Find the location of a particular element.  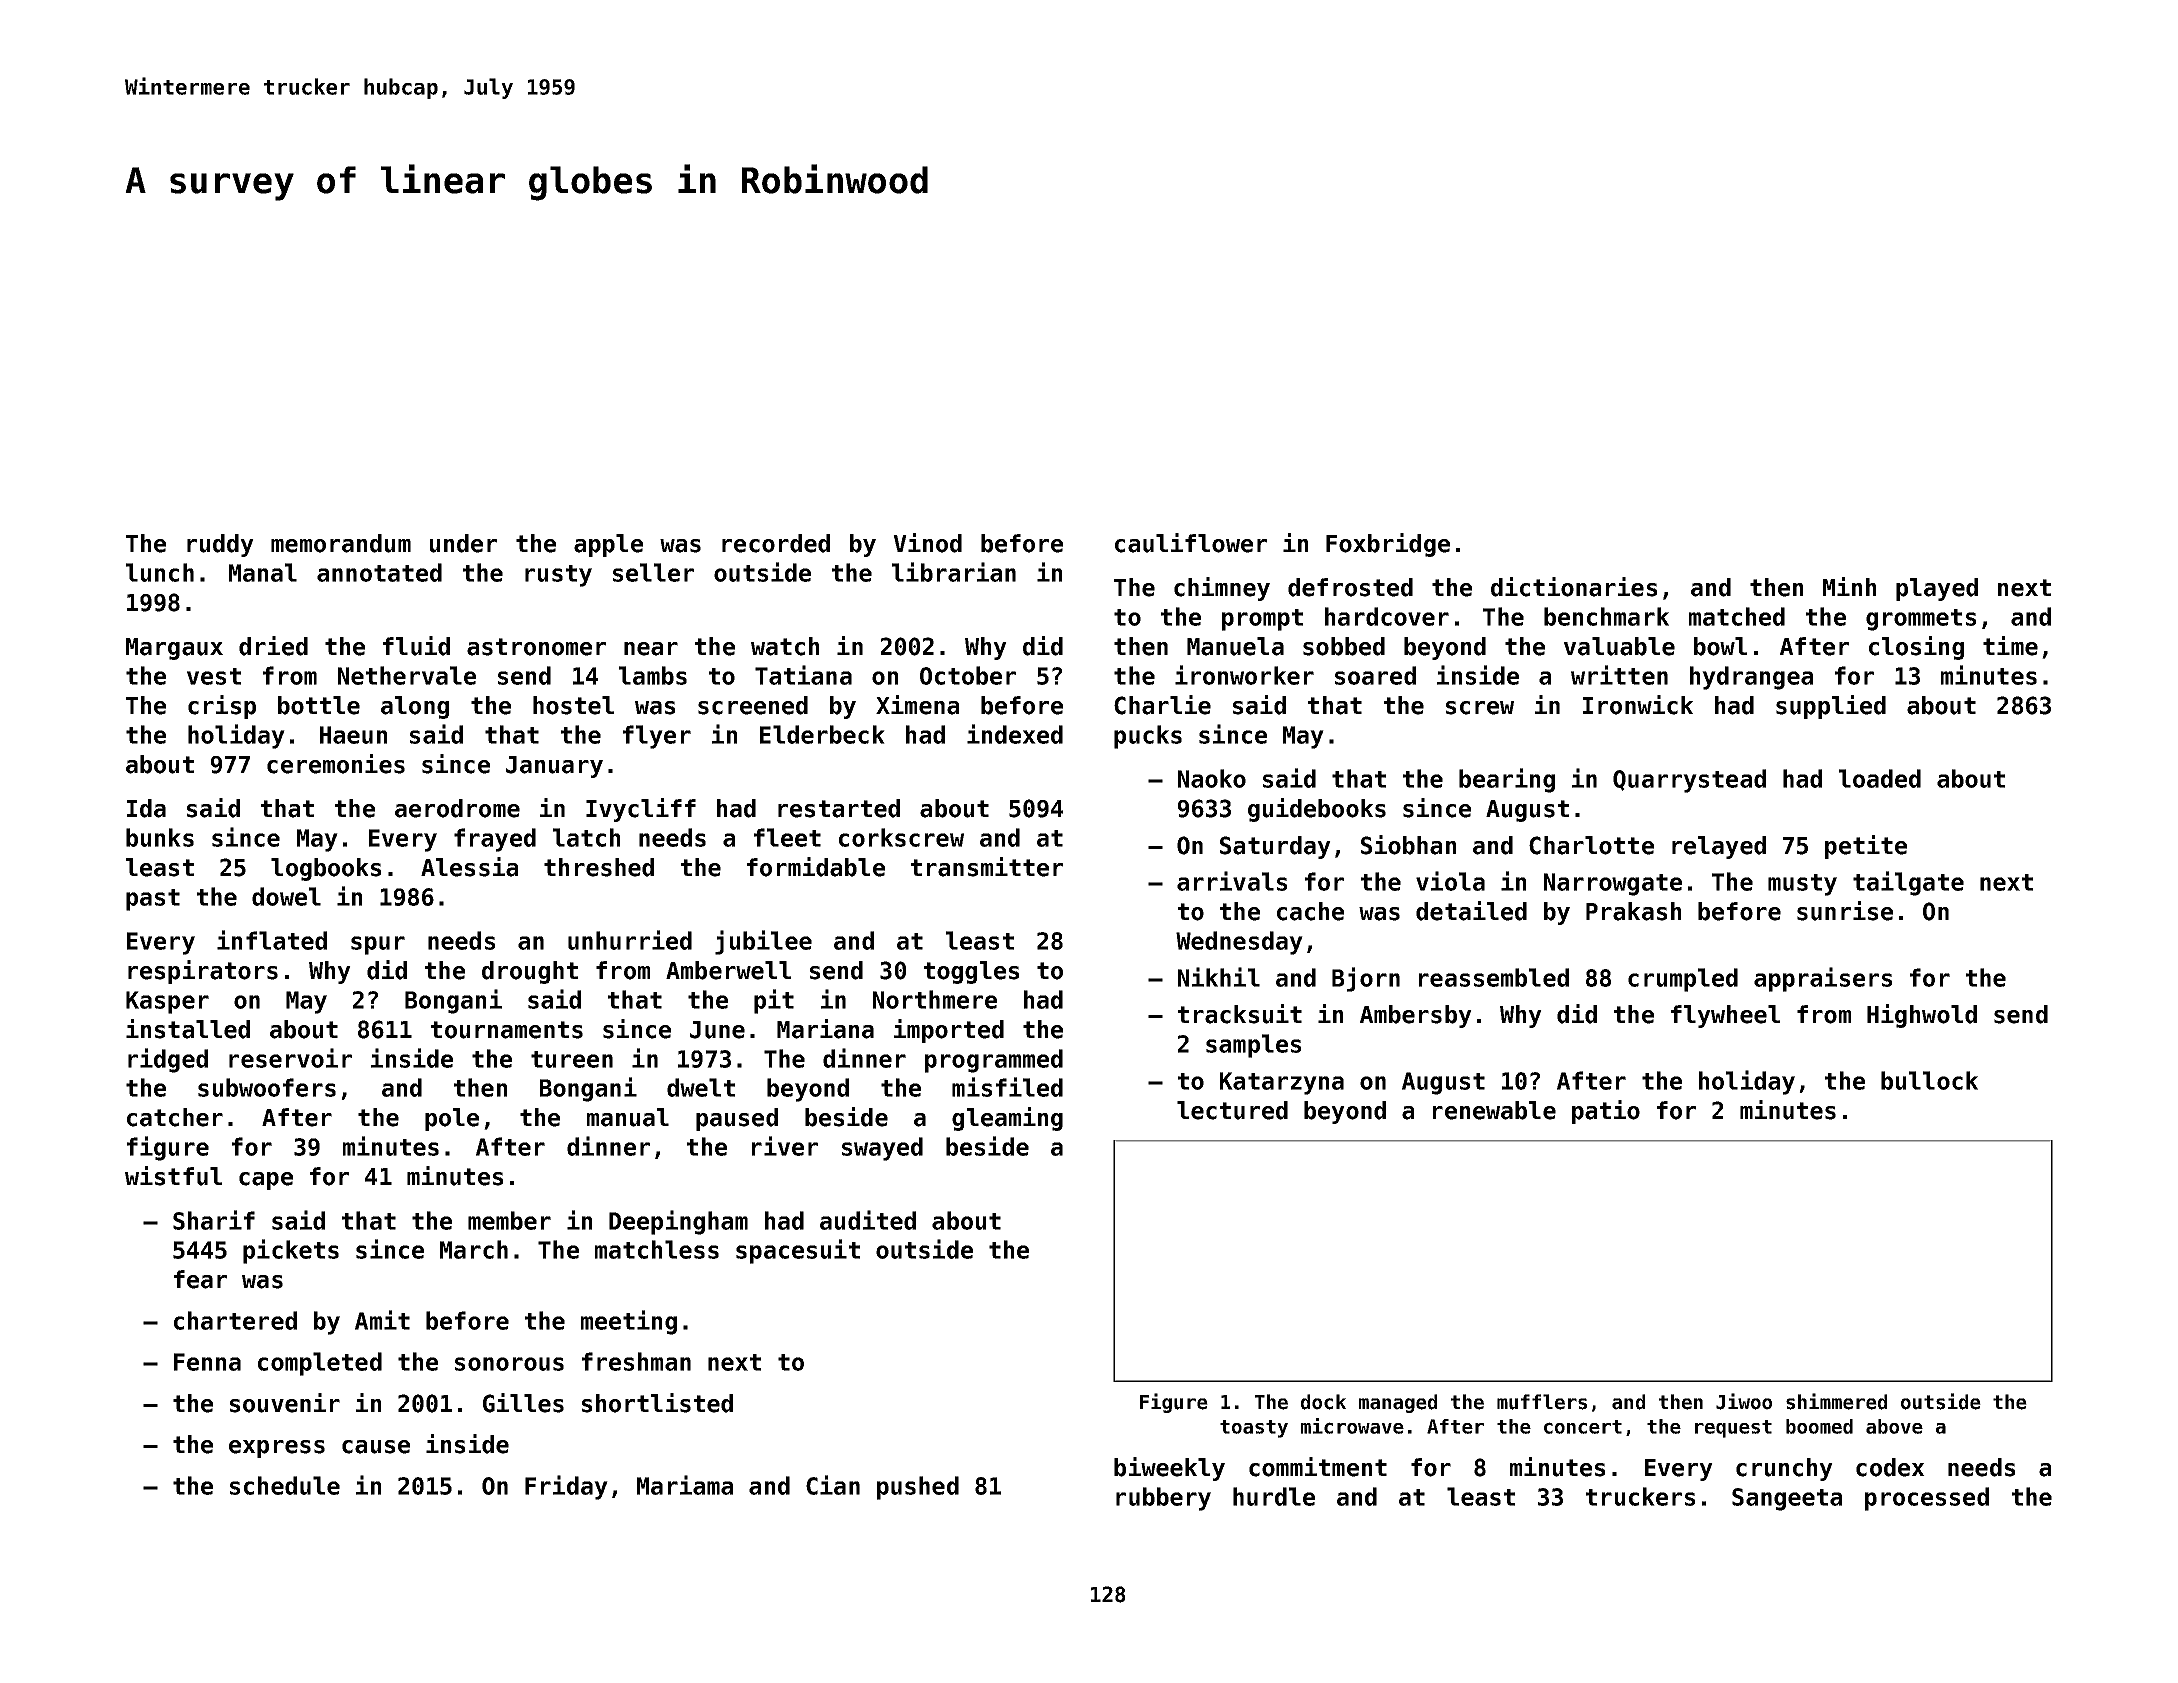

hurdle is located at coordinates (1274, 1496).
